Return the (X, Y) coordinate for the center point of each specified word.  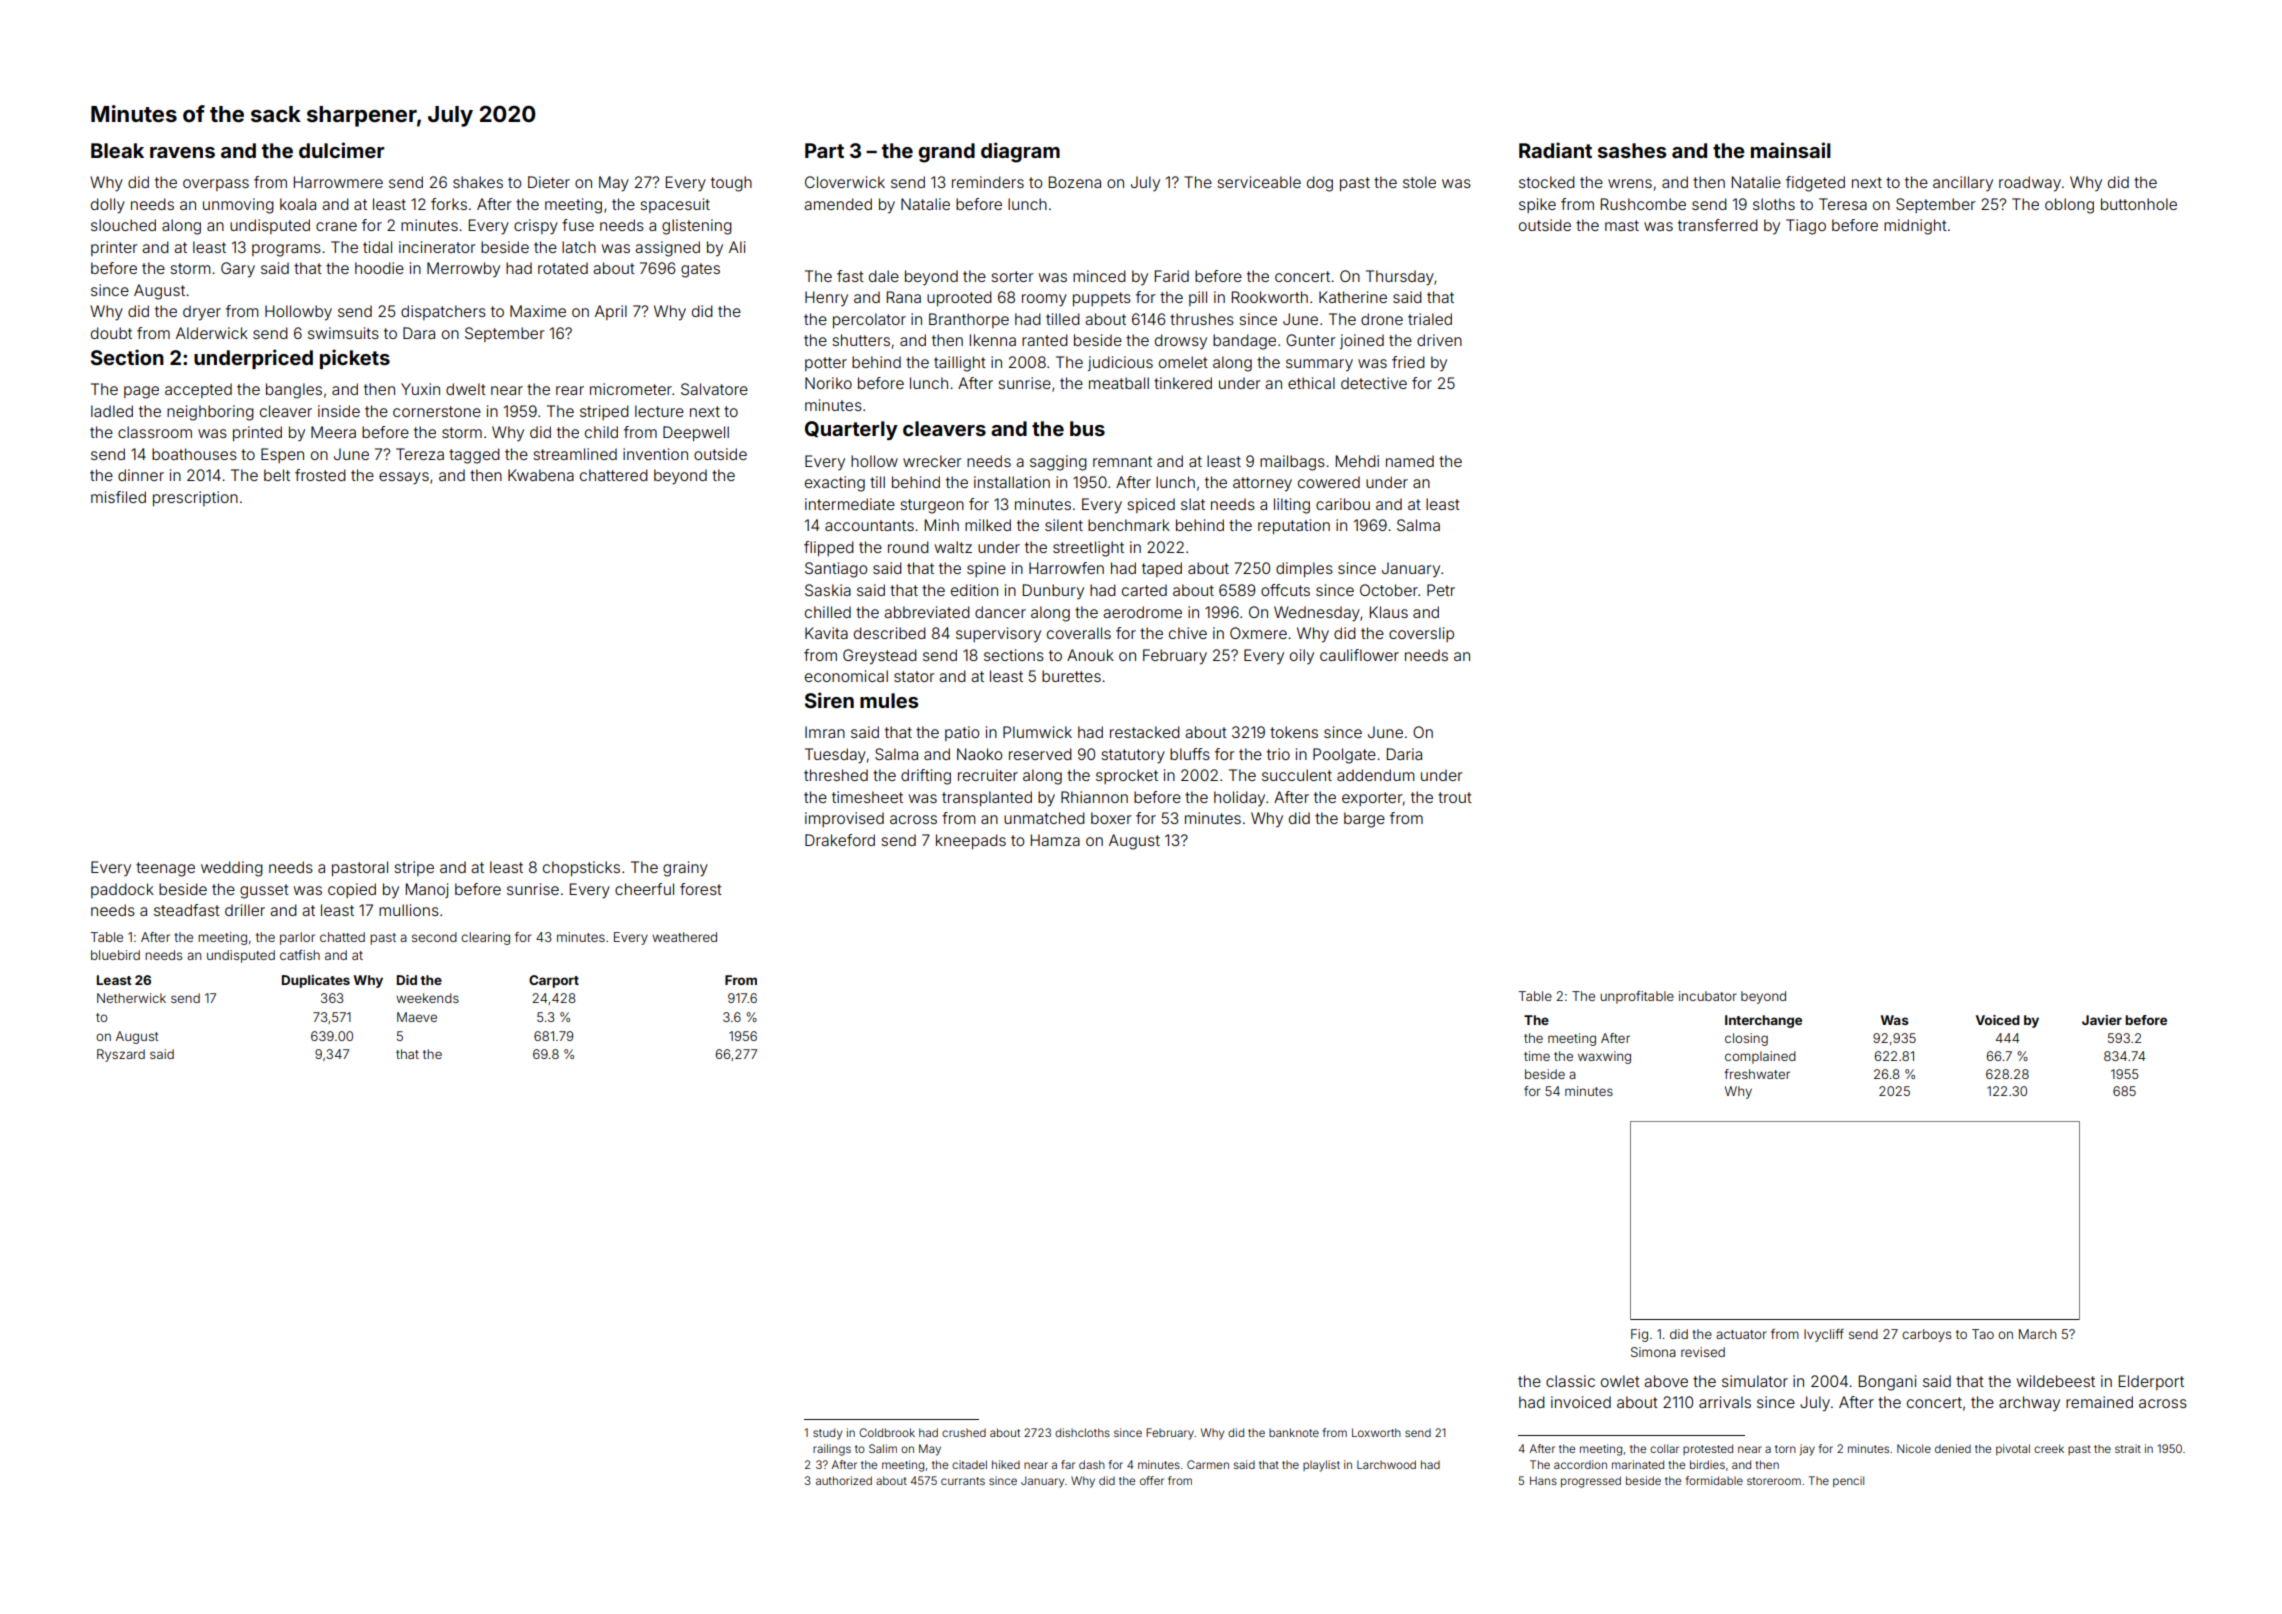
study (827, 1434)
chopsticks (581, 868)
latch (579, 247)
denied (1953, 1448)
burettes (1071, 676)
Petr (1441, 590)
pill (1198, 298)
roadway (2030, 184)
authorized (844, 1480)
